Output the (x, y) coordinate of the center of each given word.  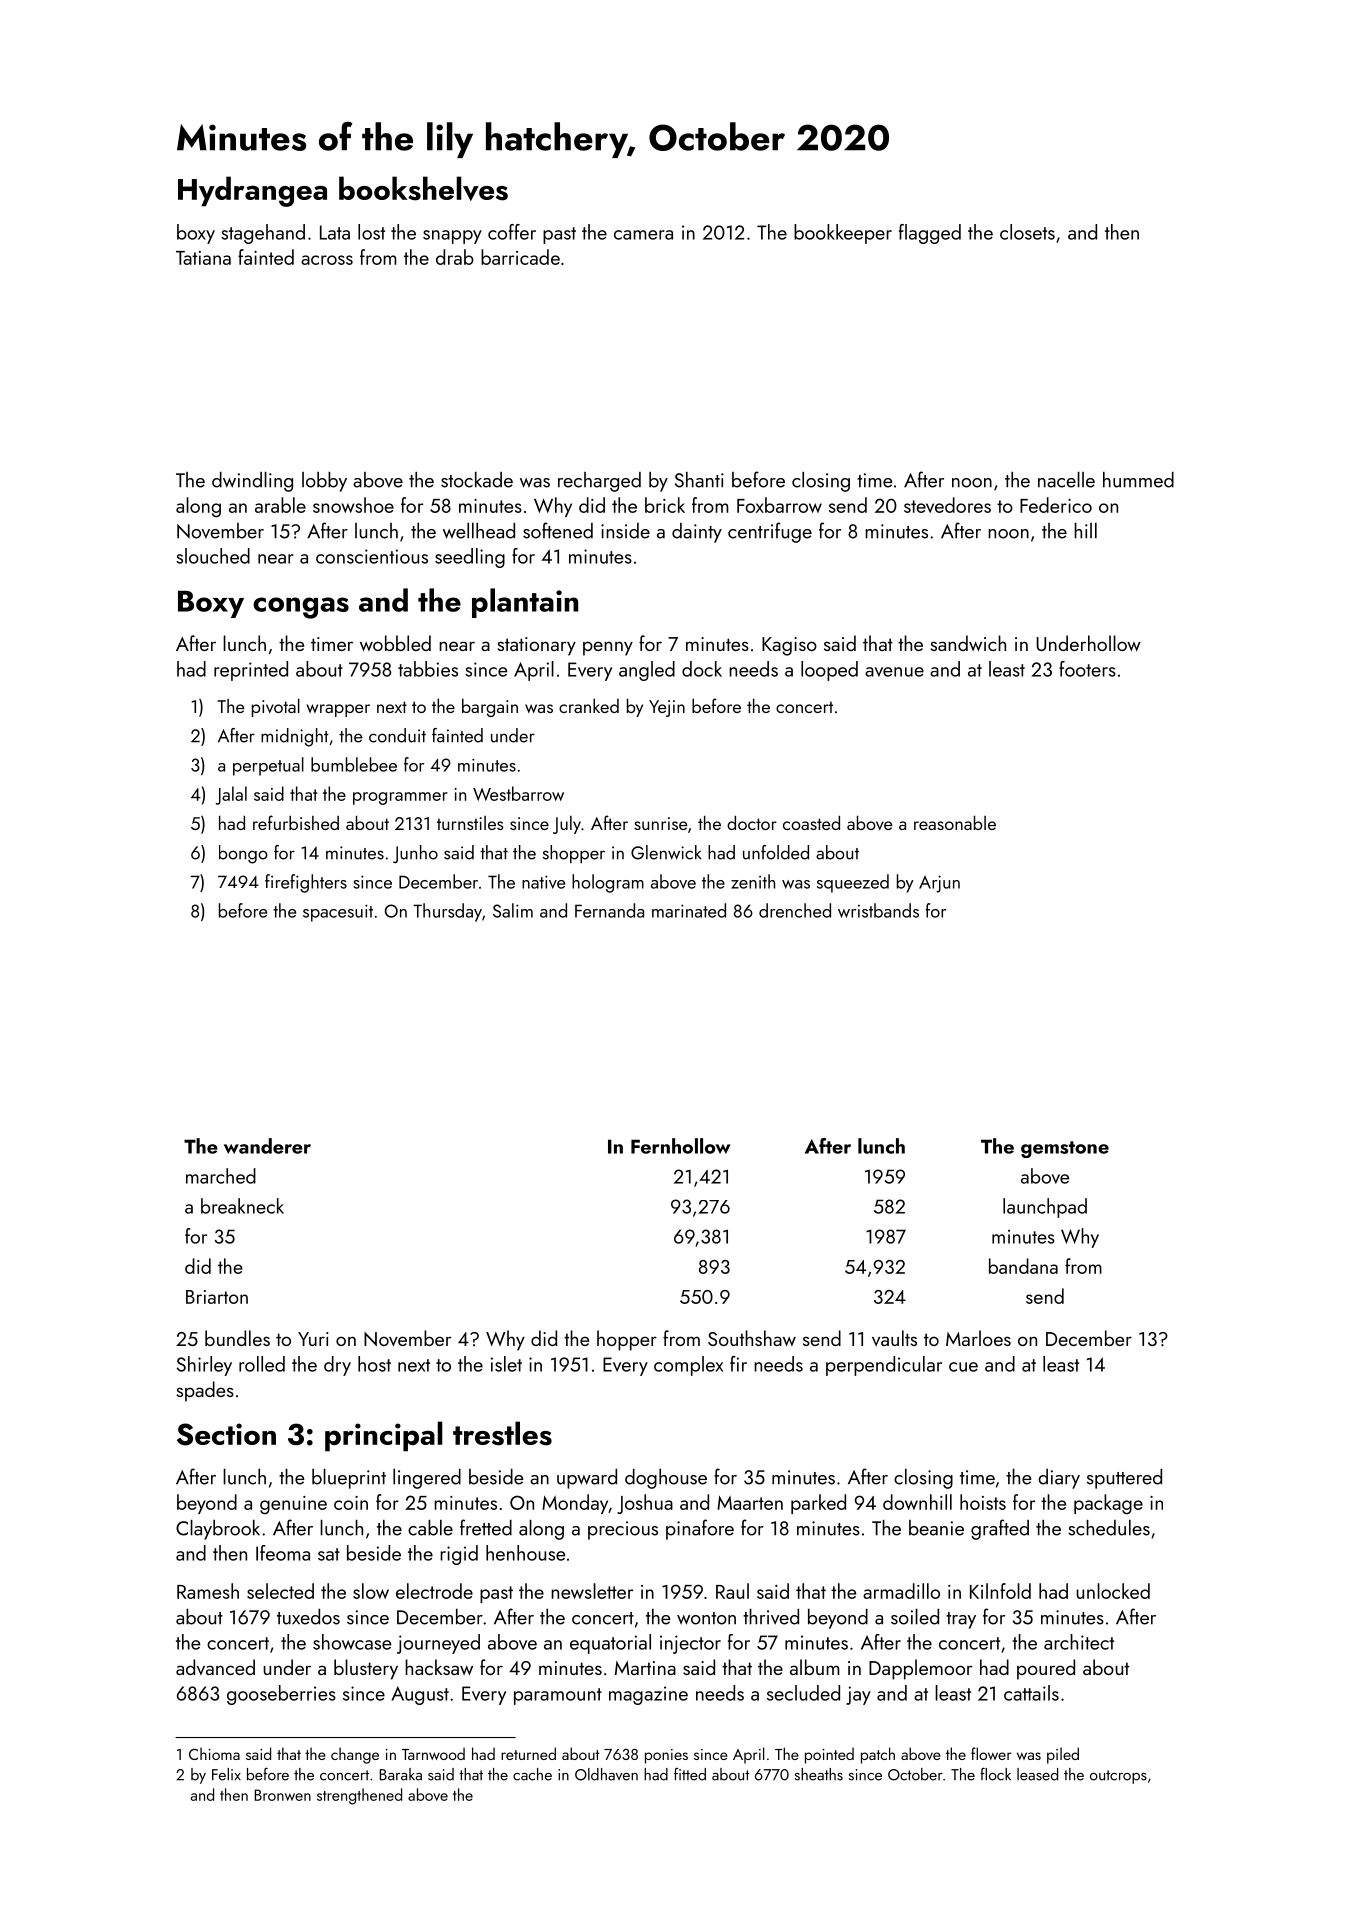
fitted (690, 1774)
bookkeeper (843, 234)
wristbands (878, 910)
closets (1027, 232)
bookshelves (423, 188)
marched (221, 1176)
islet (506, 1364)
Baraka (401, 1774)
